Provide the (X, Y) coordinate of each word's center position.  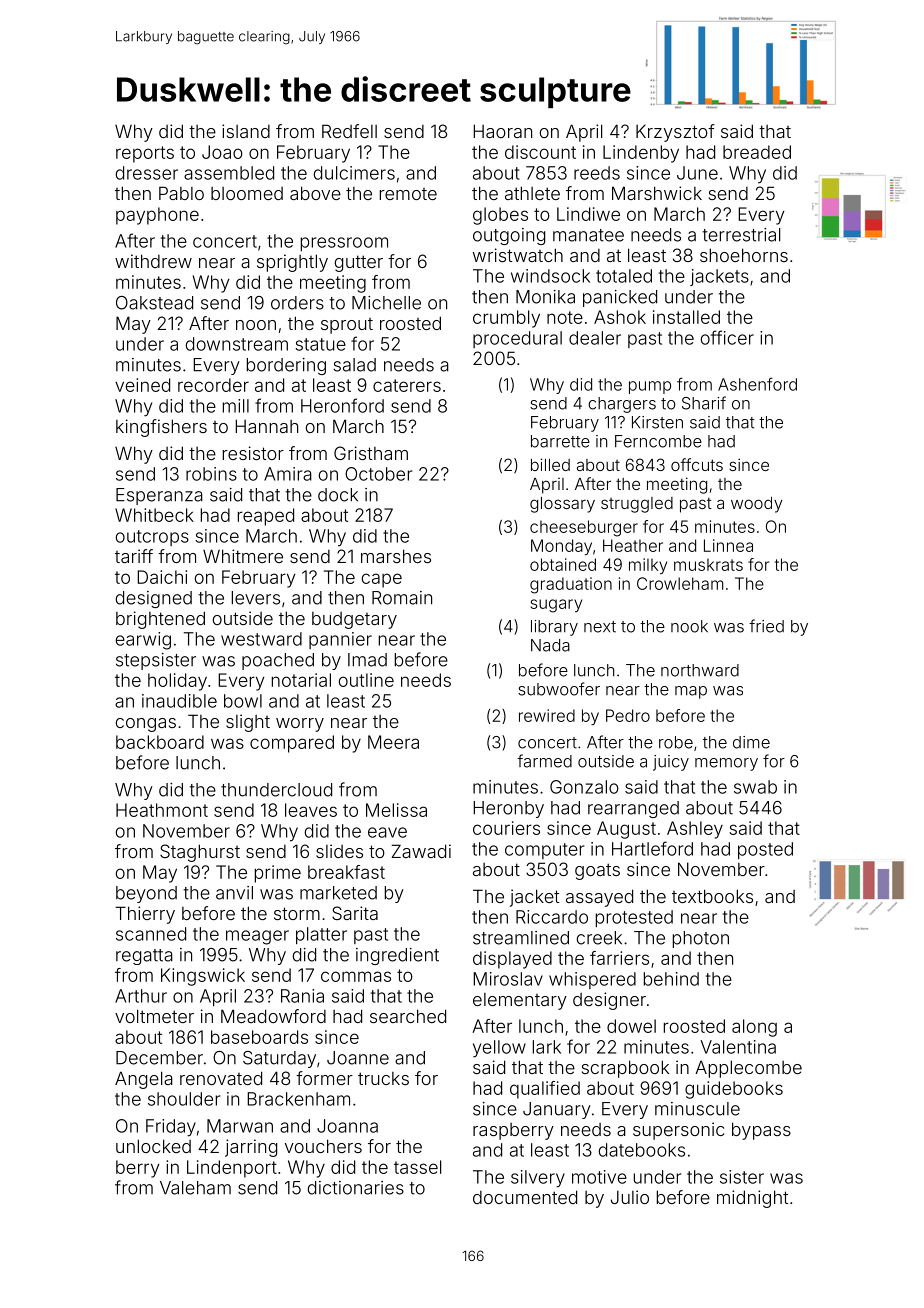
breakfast (346, 872)
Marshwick (657, 193)
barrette (560, 441)
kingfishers (161, 428)
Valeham (195, 1188)
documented (525, 1197)
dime (751, 742)
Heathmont (162, 810)
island (246, 131)
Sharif (704, 403)
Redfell (349, 131)
